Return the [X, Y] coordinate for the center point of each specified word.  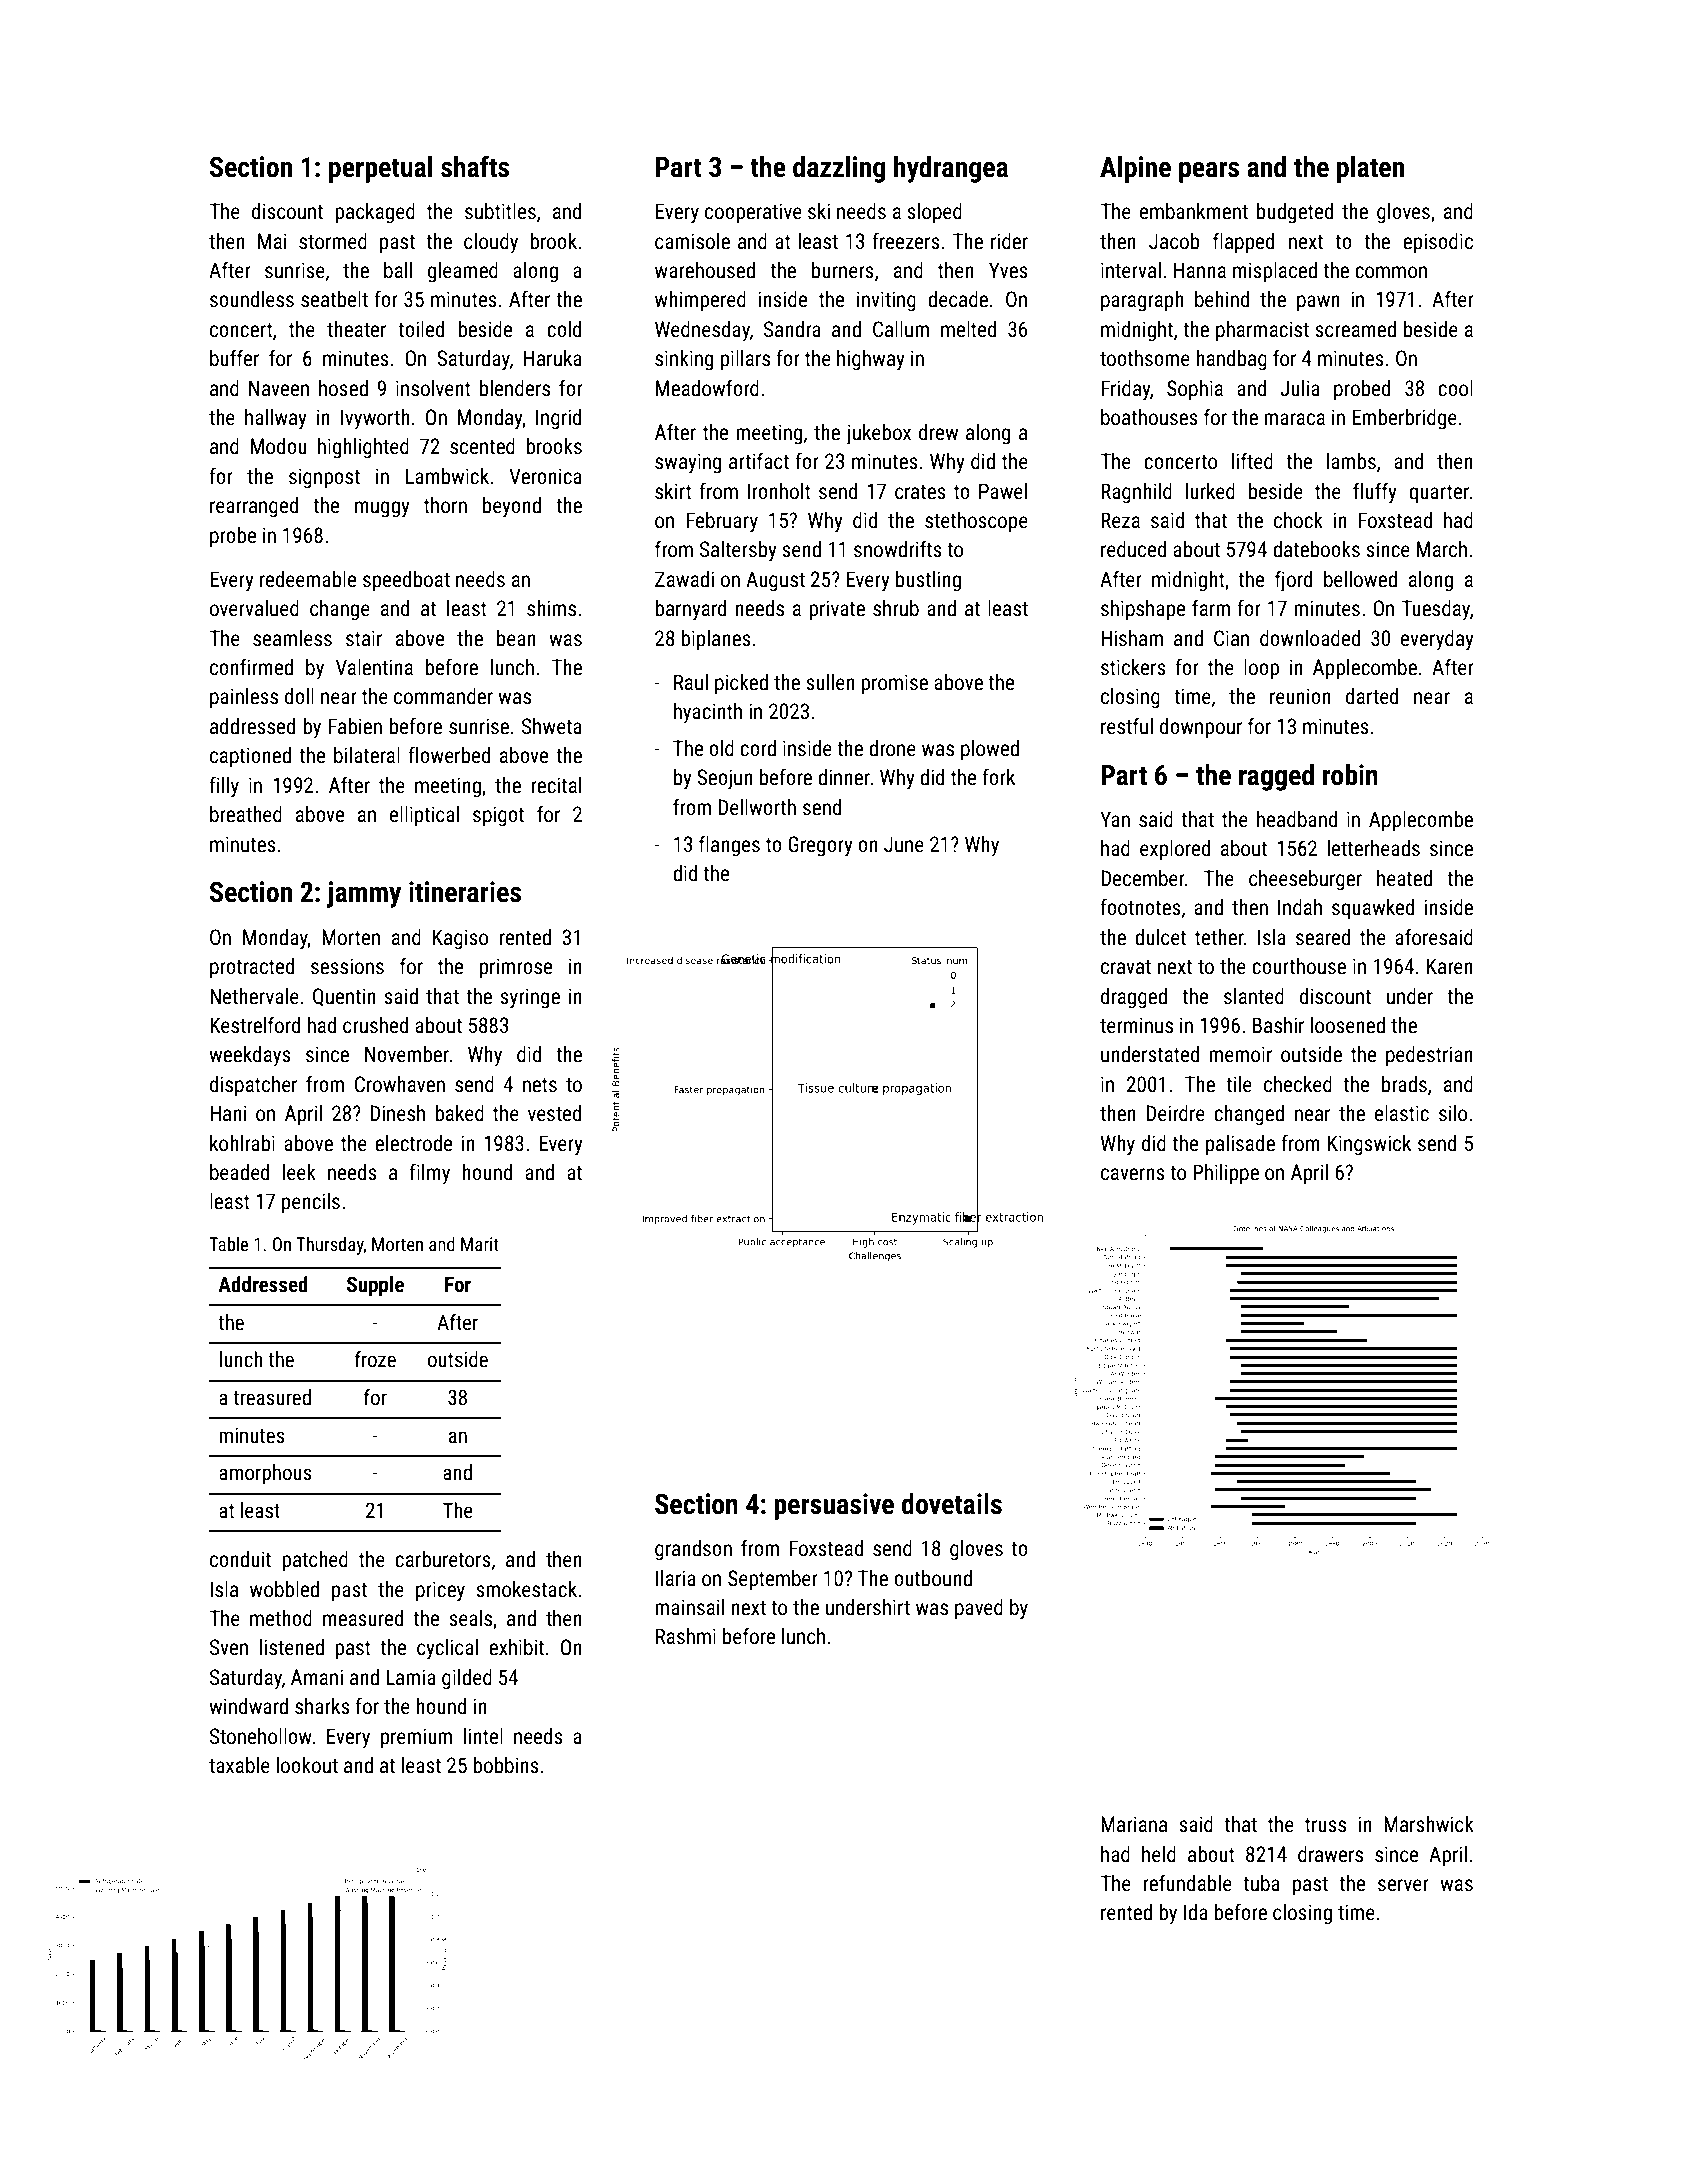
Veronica [545, 476]
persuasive [834, 1506]
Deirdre [1175, 1113]
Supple [375, 1286]
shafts [475, 166]
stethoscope [976, 522]
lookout [307, 1765]
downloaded [1310, 638]
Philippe [1226, 1174]
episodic [1438, 243]
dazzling [839, 169]
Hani [228, 1113]
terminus [1136, 1025]
